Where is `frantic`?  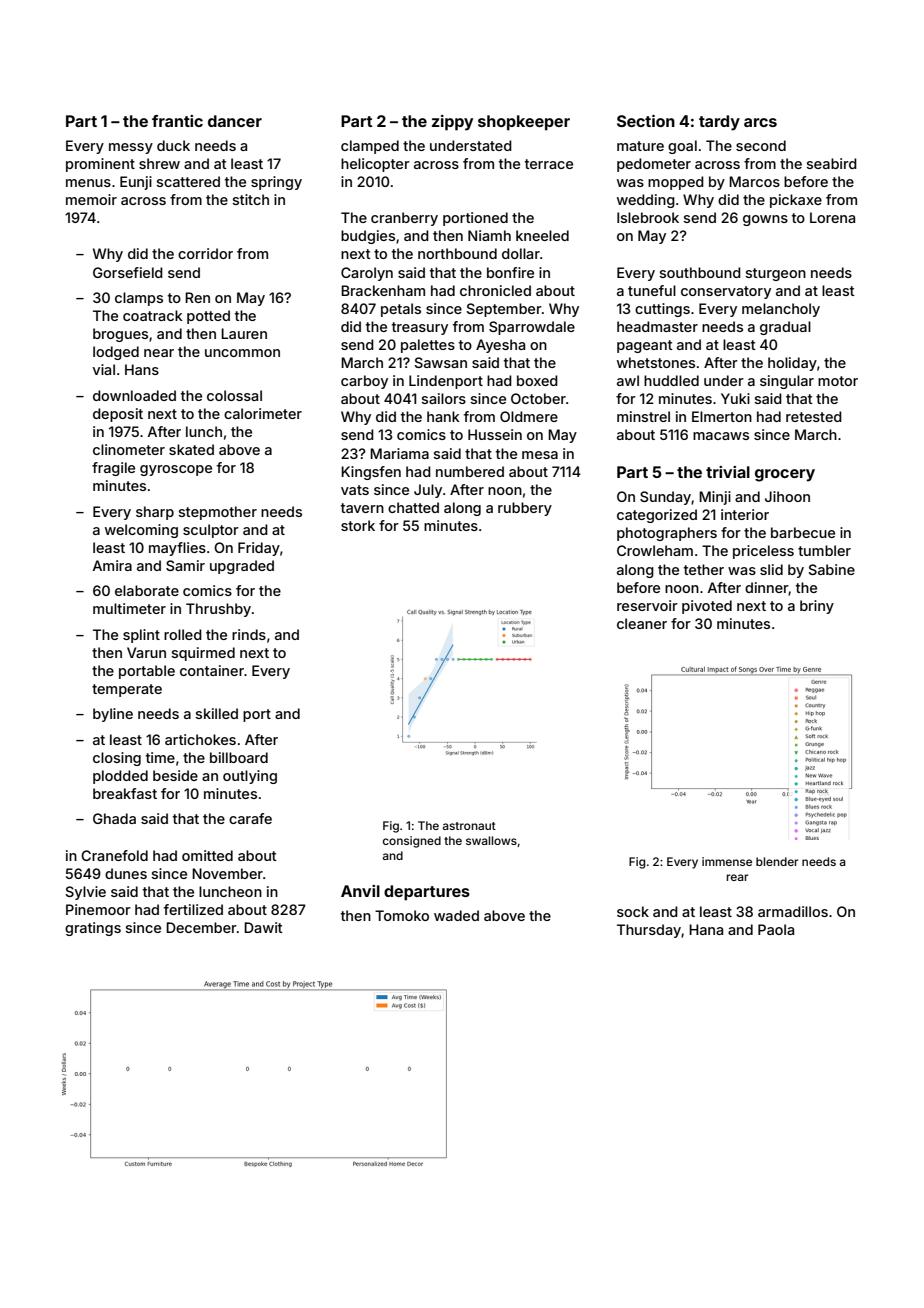
frantic is located at coordinates (177, 121).
